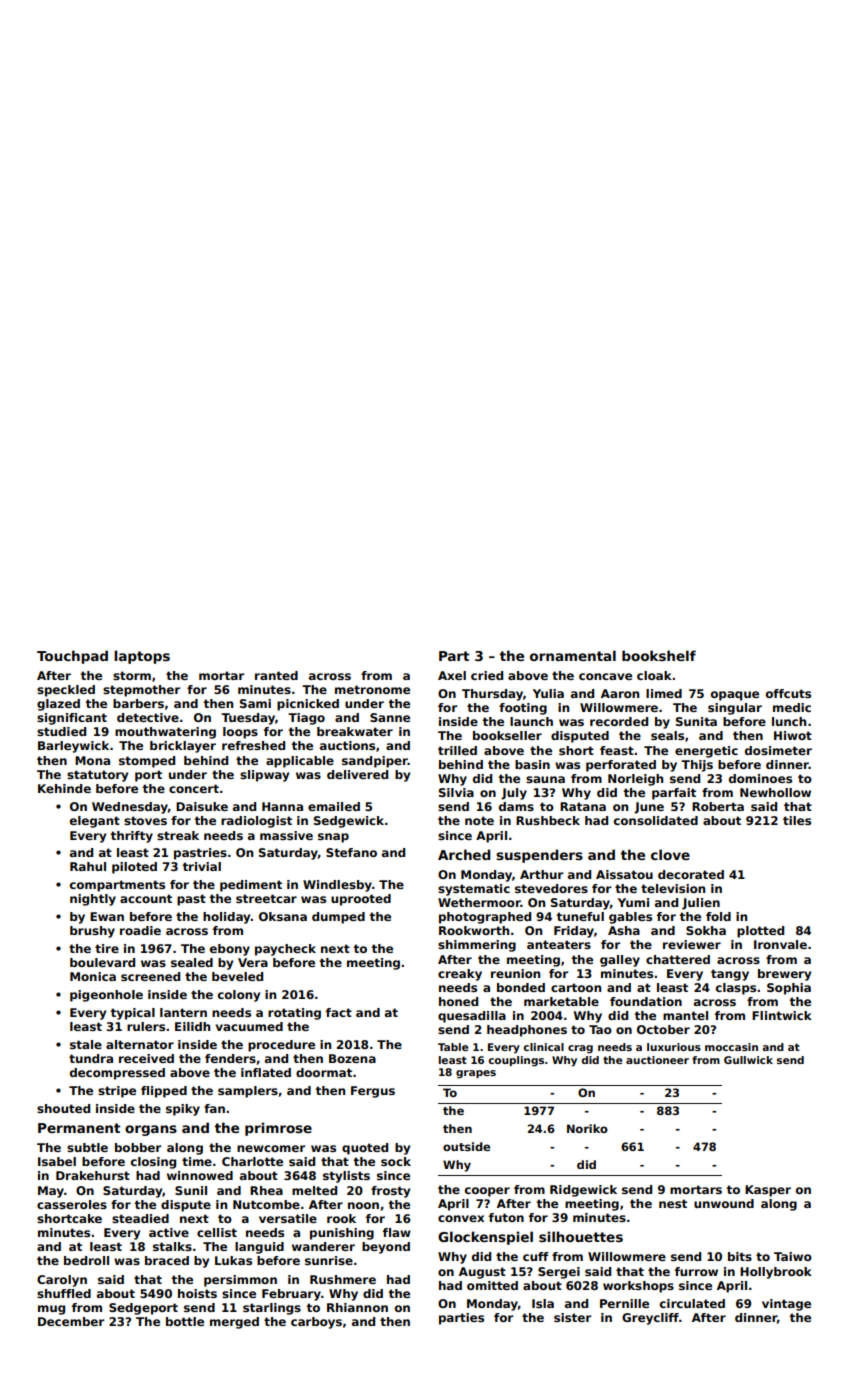 The width and height of the screenshot is (849, 1400). I want to click on Rhiannon, so click(357, 1307).
